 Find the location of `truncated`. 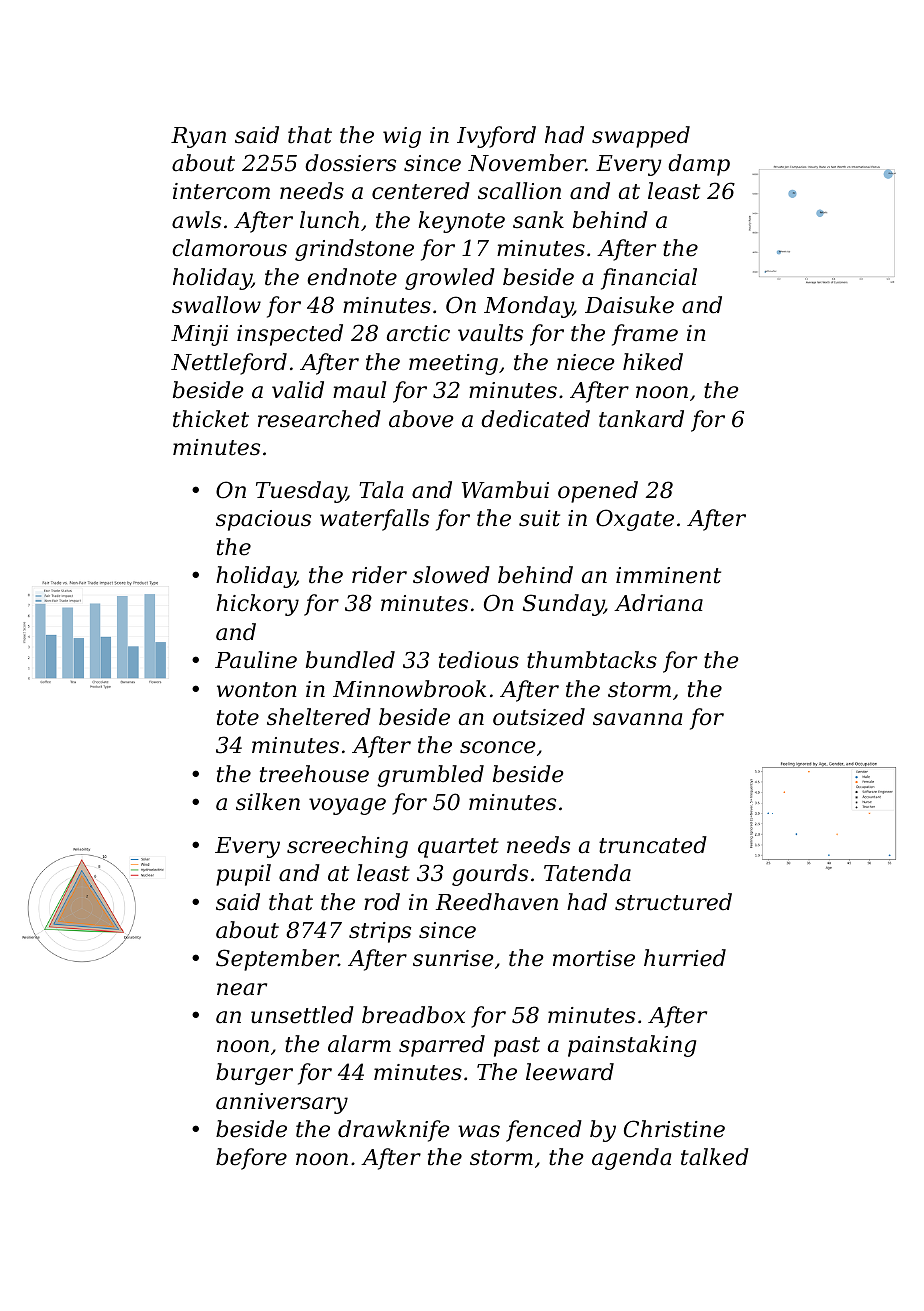

truncated is located at coordinates (653, 845).
